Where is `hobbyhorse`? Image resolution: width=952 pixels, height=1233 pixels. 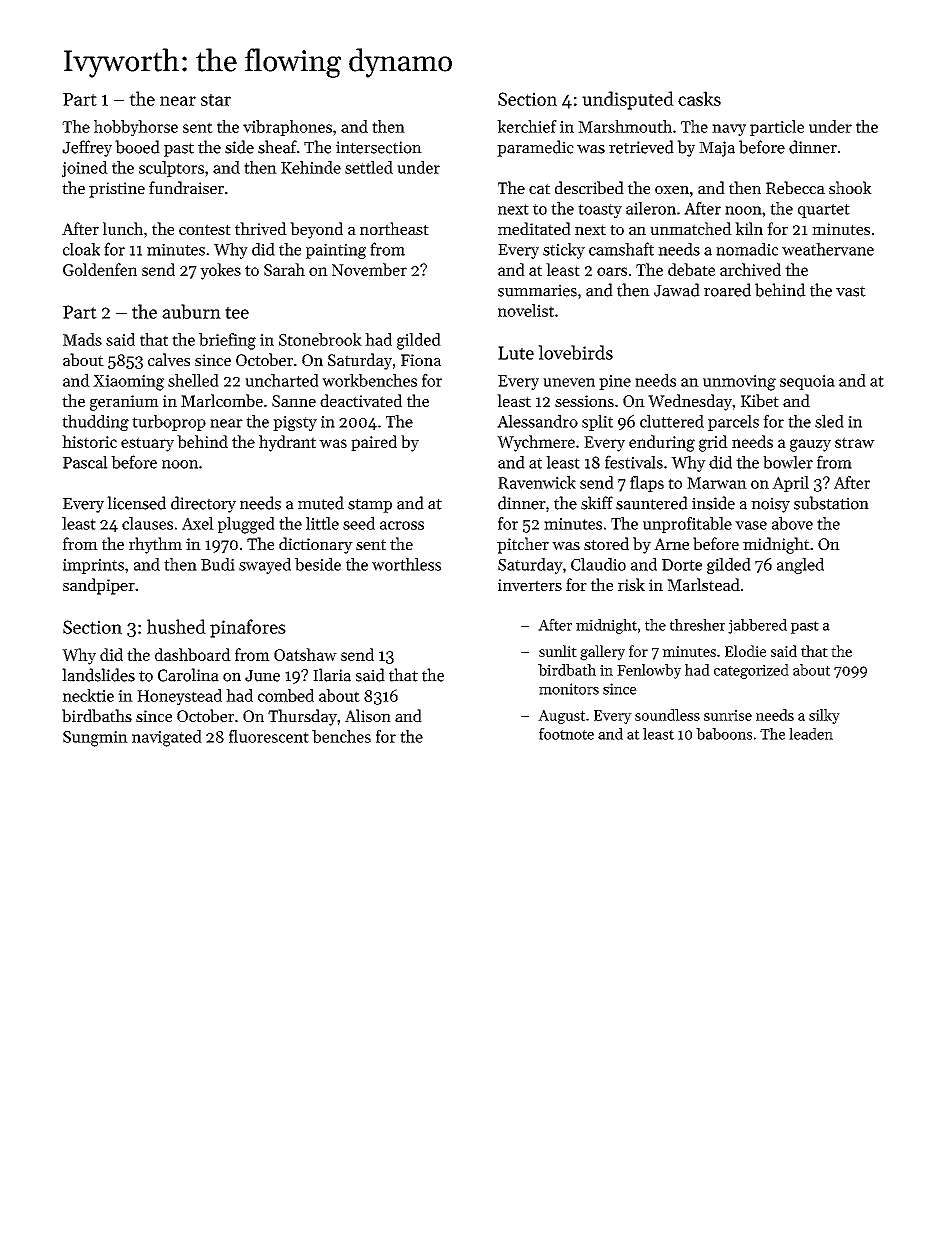 hobbyhorse is located at coordinates (136, 128).
